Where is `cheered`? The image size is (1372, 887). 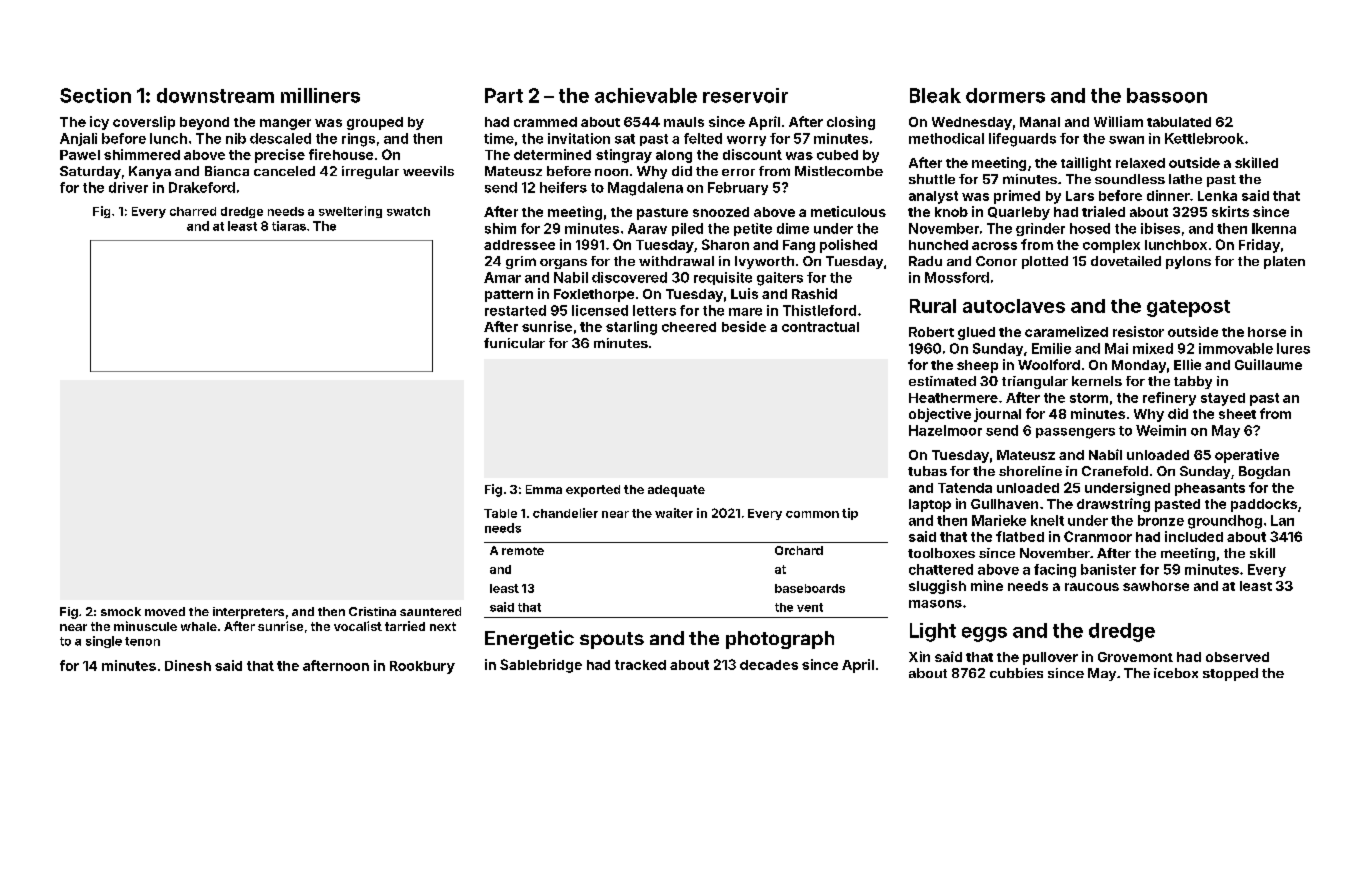
cheered is located at coordinates (689, 327).
